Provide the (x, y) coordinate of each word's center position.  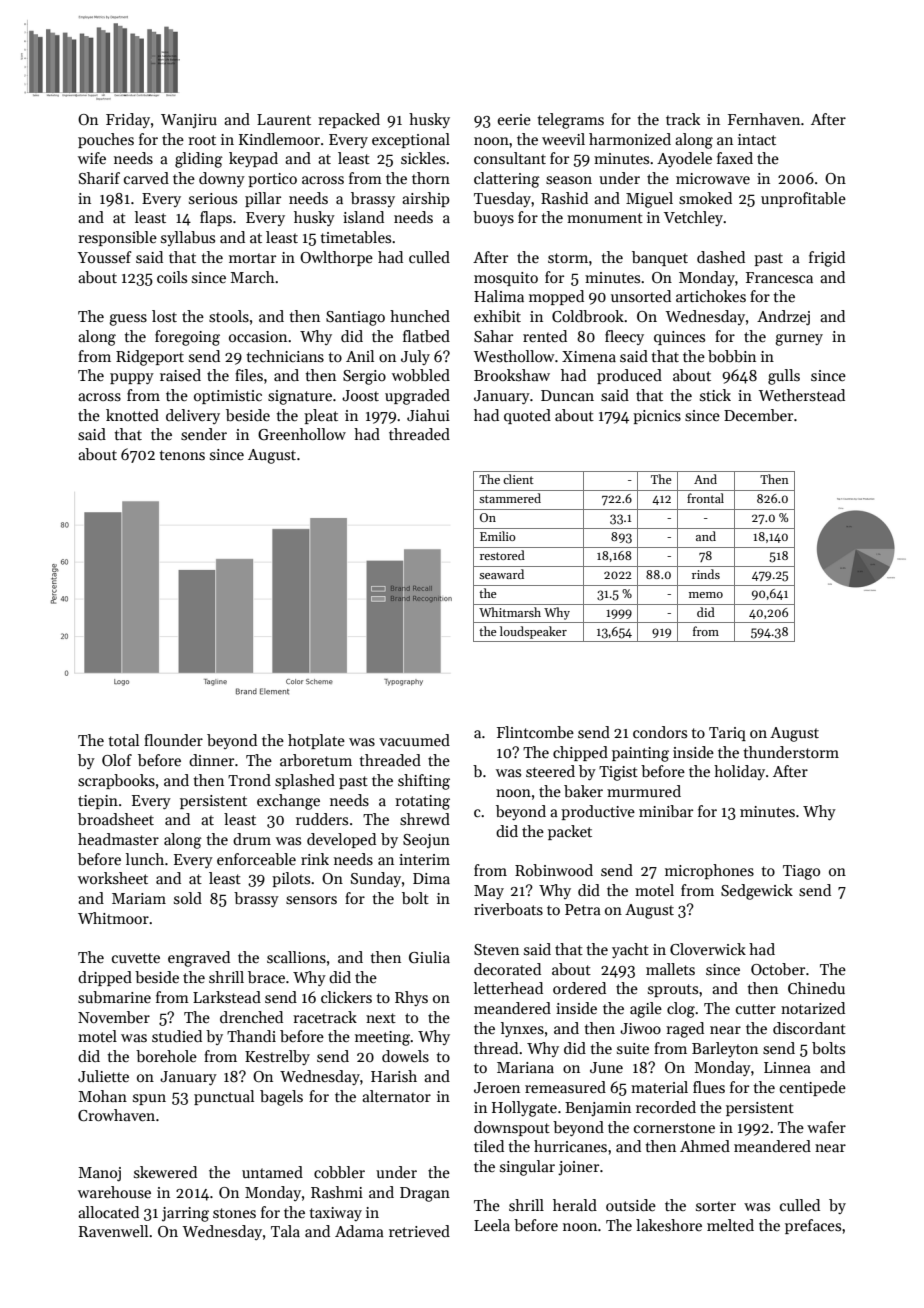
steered (550, 771)
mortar (252, 258)
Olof (117, 760)
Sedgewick (757, 892)
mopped (556, 297)
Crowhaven (116, 1115)
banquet (660, 258)
